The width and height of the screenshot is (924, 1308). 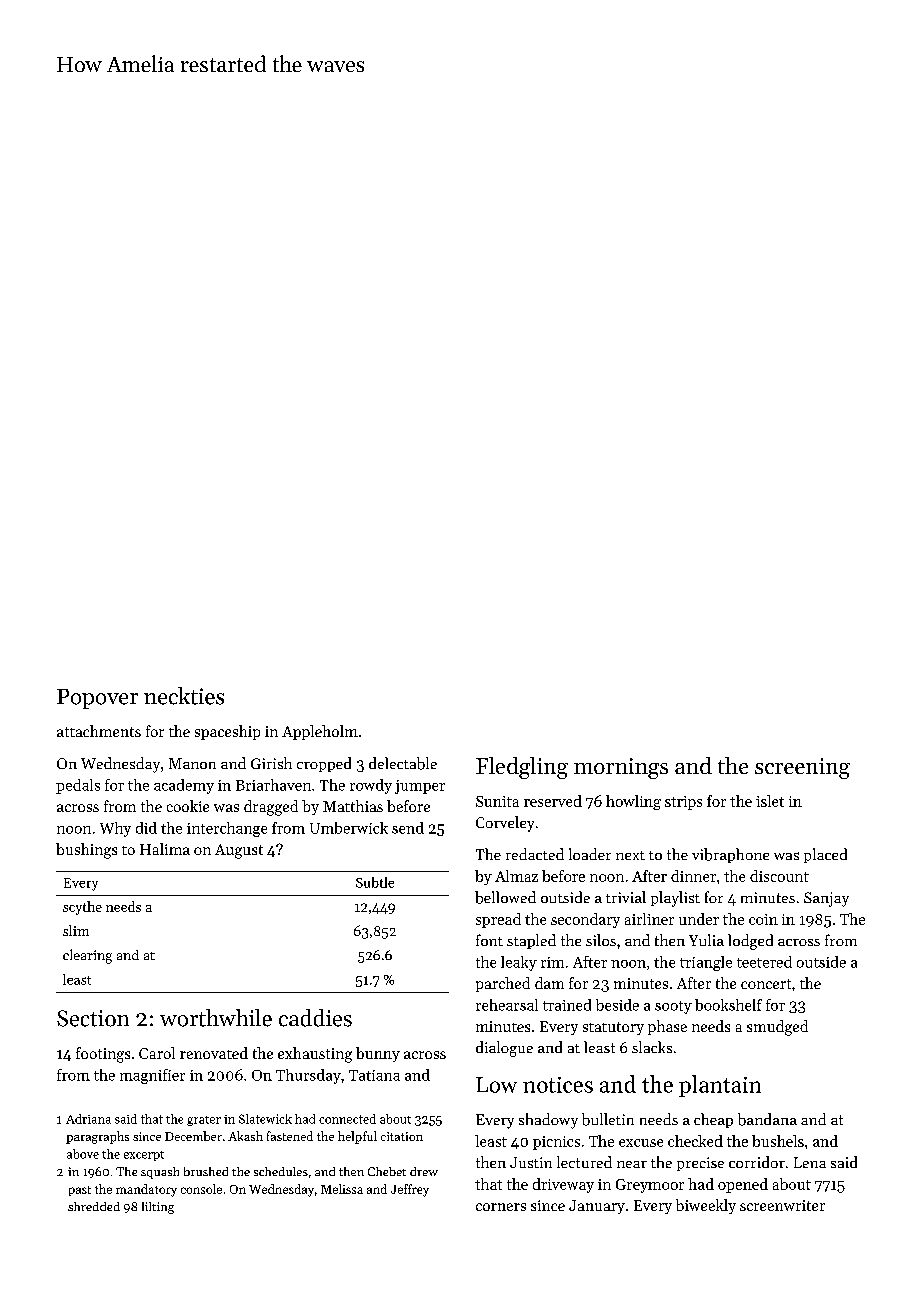 What do you see at coordinates (93, 1018) in the screenshot?
I see `Section` at bounding box center [93, 1018].
